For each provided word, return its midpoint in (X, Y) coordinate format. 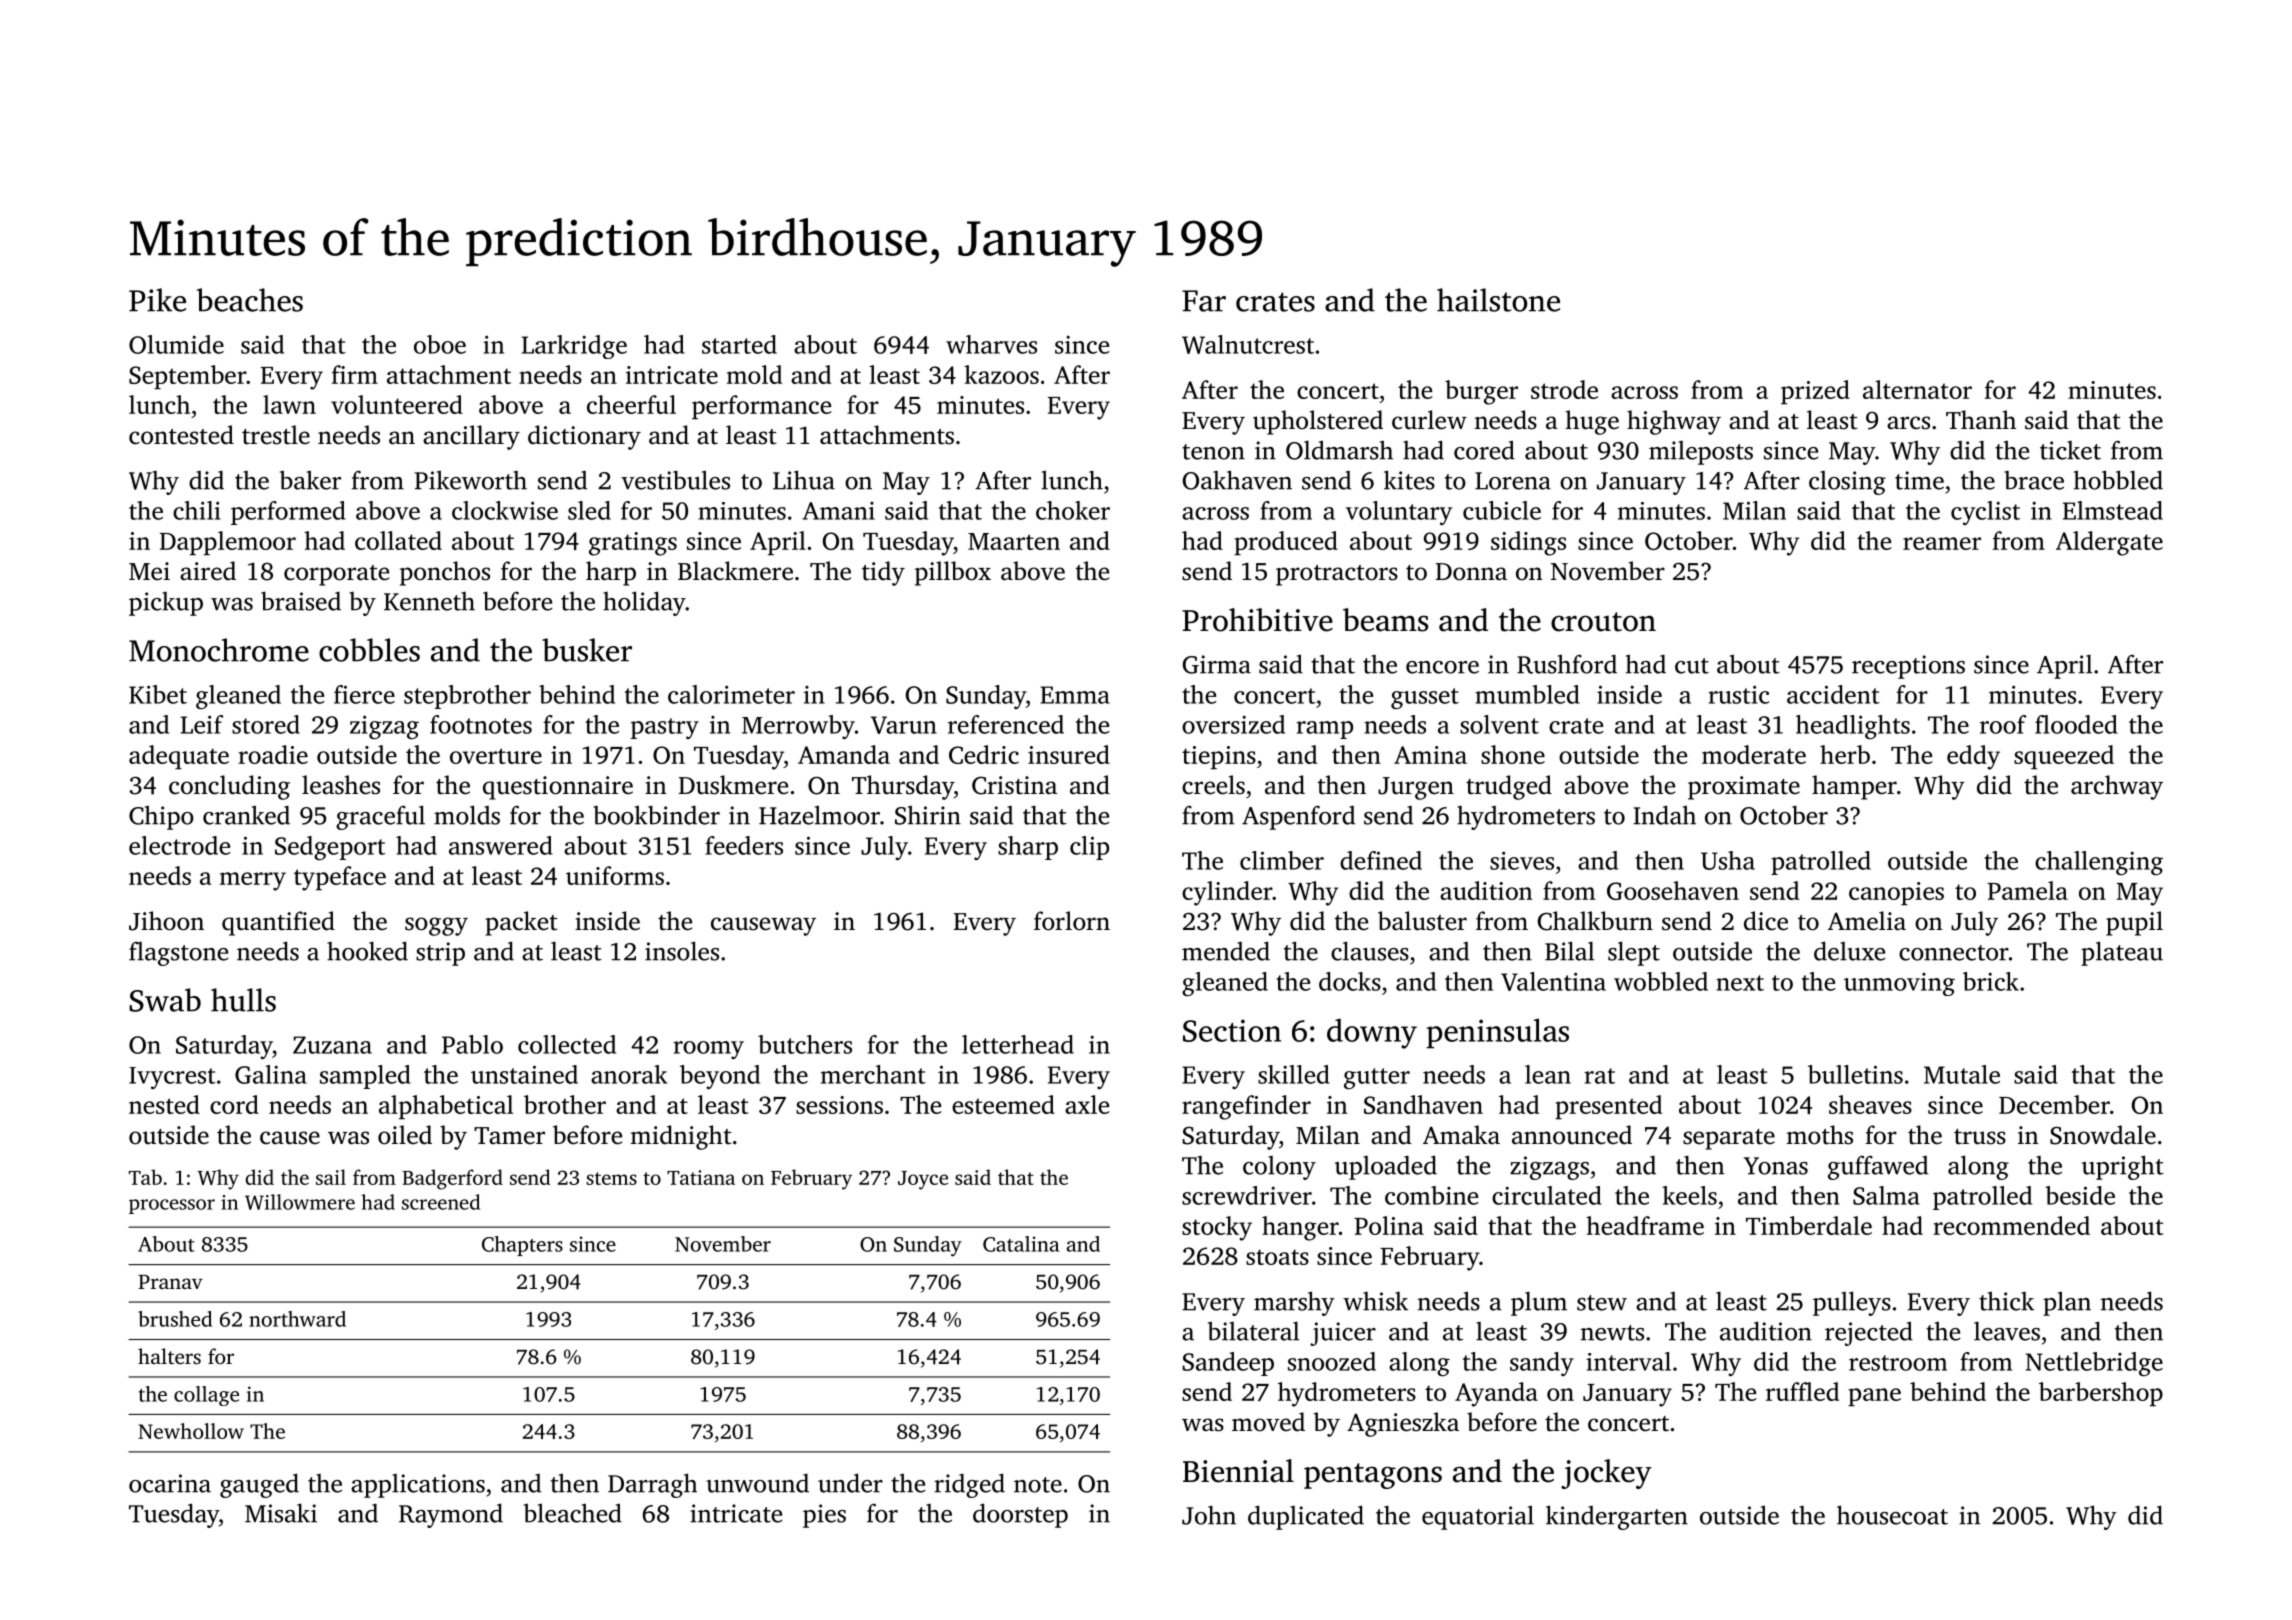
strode (1564, 389)
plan (2067, 1303)
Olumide (176, 344)
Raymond (451, 1515)
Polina (1389, 1225)
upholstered (1318, 422)
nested (164, 1104)
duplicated (1306, 1517)
